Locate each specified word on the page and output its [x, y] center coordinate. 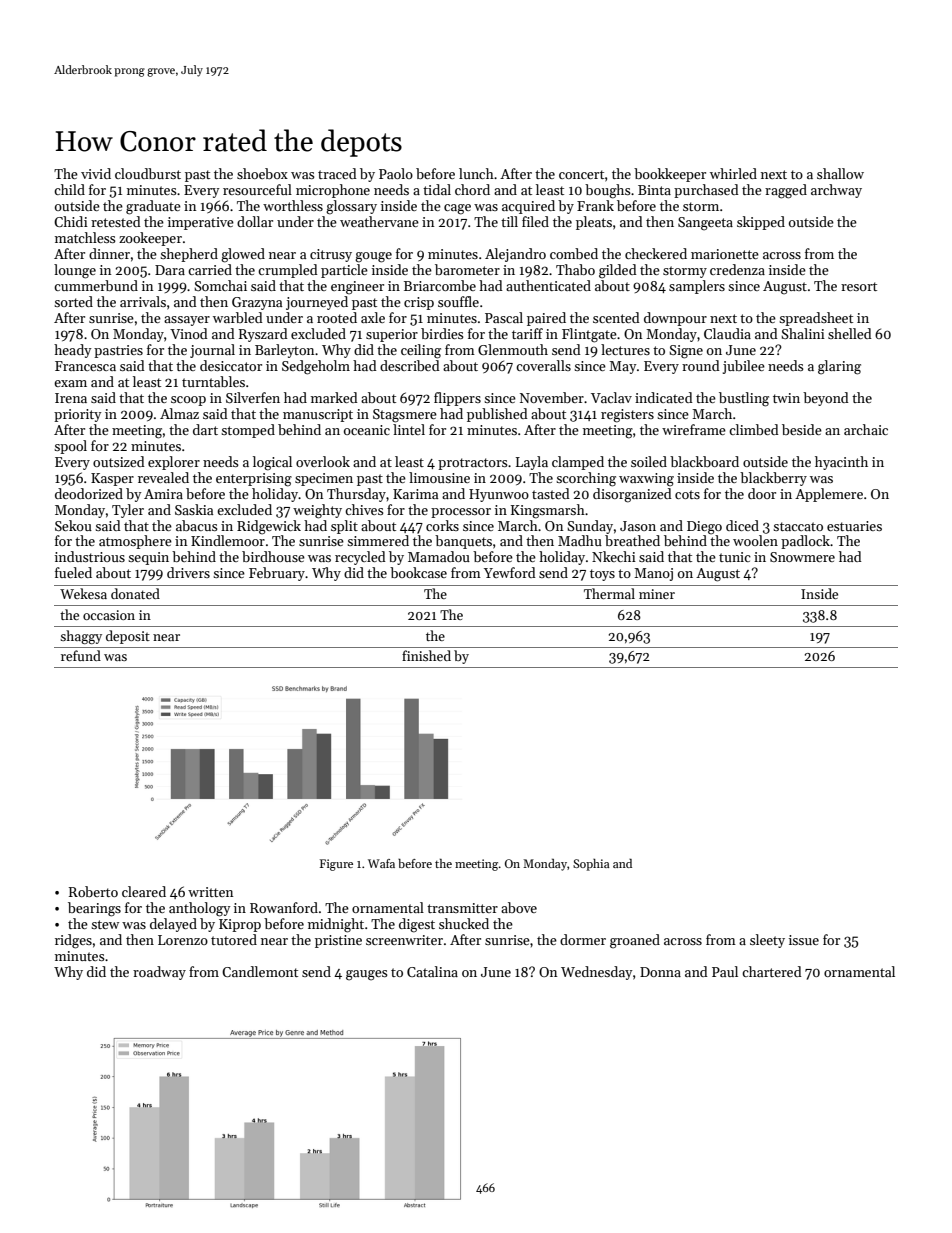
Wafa [381, 863]
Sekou [73, 525]
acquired [528, 207]
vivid [96, 173]
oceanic [367, 430]
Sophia [591, 865]
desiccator [231, 365]
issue [804, 940]
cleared [144, 891]
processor [461, 513]
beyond [826, 399]
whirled [733, 173]
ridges [73, 941]
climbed [754, 429]
